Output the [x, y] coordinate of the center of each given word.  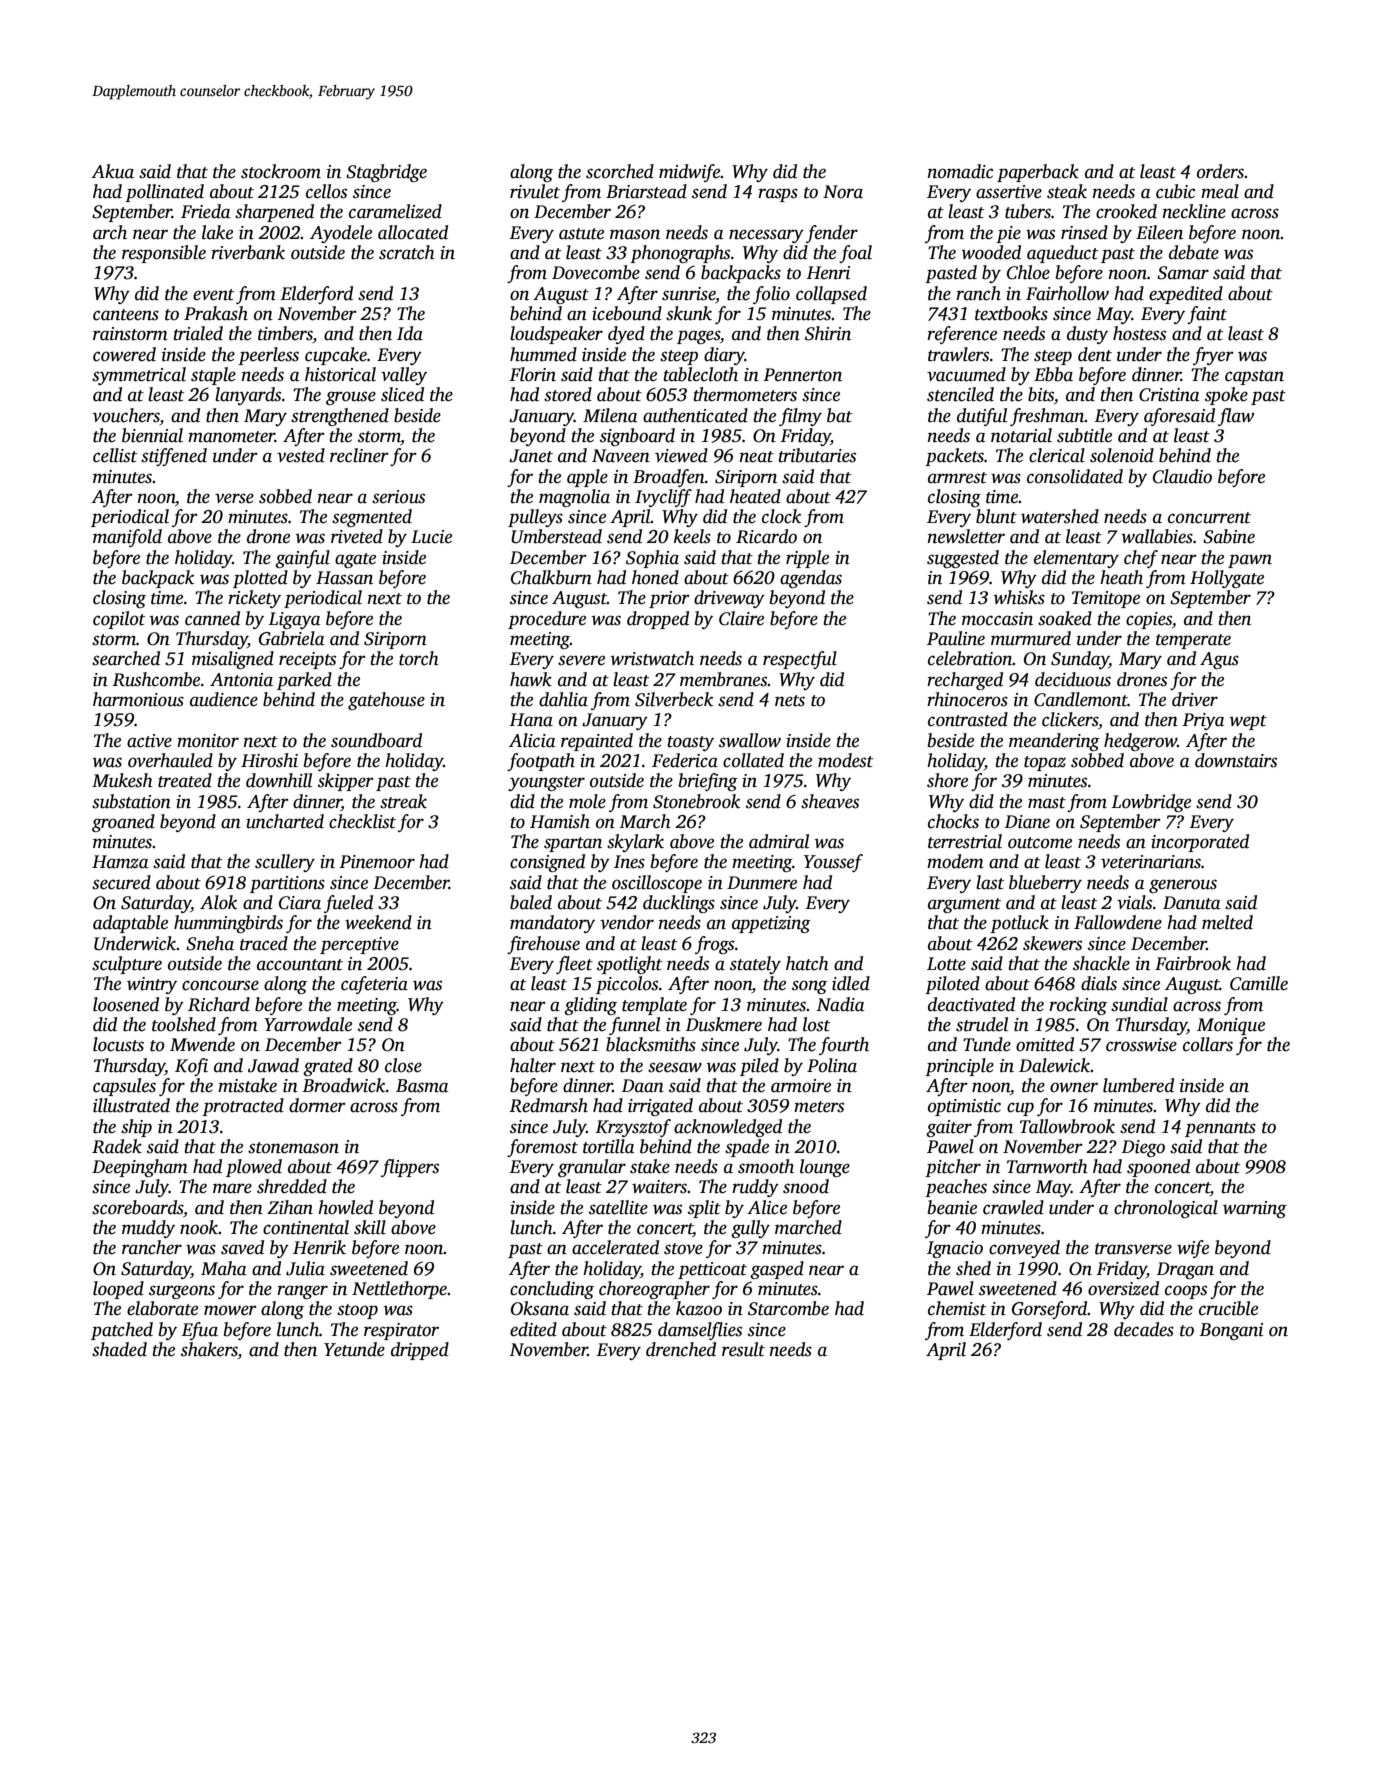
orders [1220, 171]
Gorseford [1050, 1310]
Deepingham [140, 1168]
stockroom [281, 171]
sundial [1139, 1004]
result [743, 1349]
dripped [420, 1351]
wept [1248, 722]
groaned [123, 823]
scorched [620, 171]
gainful [302, 559]
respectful [800, 660]
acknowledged [728, 1128]
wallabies [1157, 536]
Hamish [560, 821]
